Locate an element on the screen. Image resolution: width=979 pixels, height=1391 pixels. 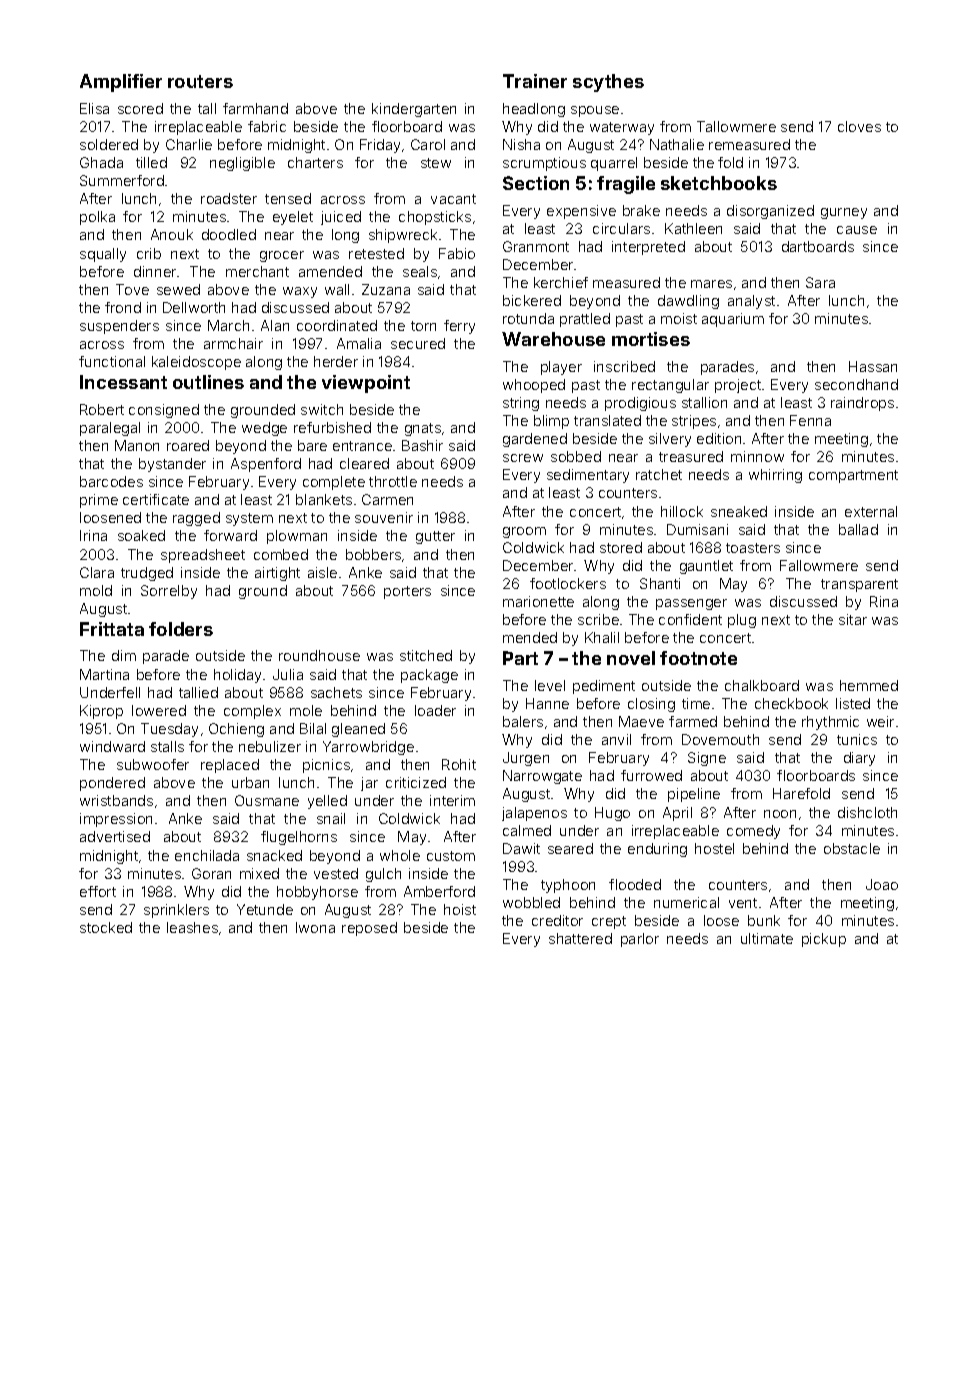
anvil is located at coordinates (616, 739).
